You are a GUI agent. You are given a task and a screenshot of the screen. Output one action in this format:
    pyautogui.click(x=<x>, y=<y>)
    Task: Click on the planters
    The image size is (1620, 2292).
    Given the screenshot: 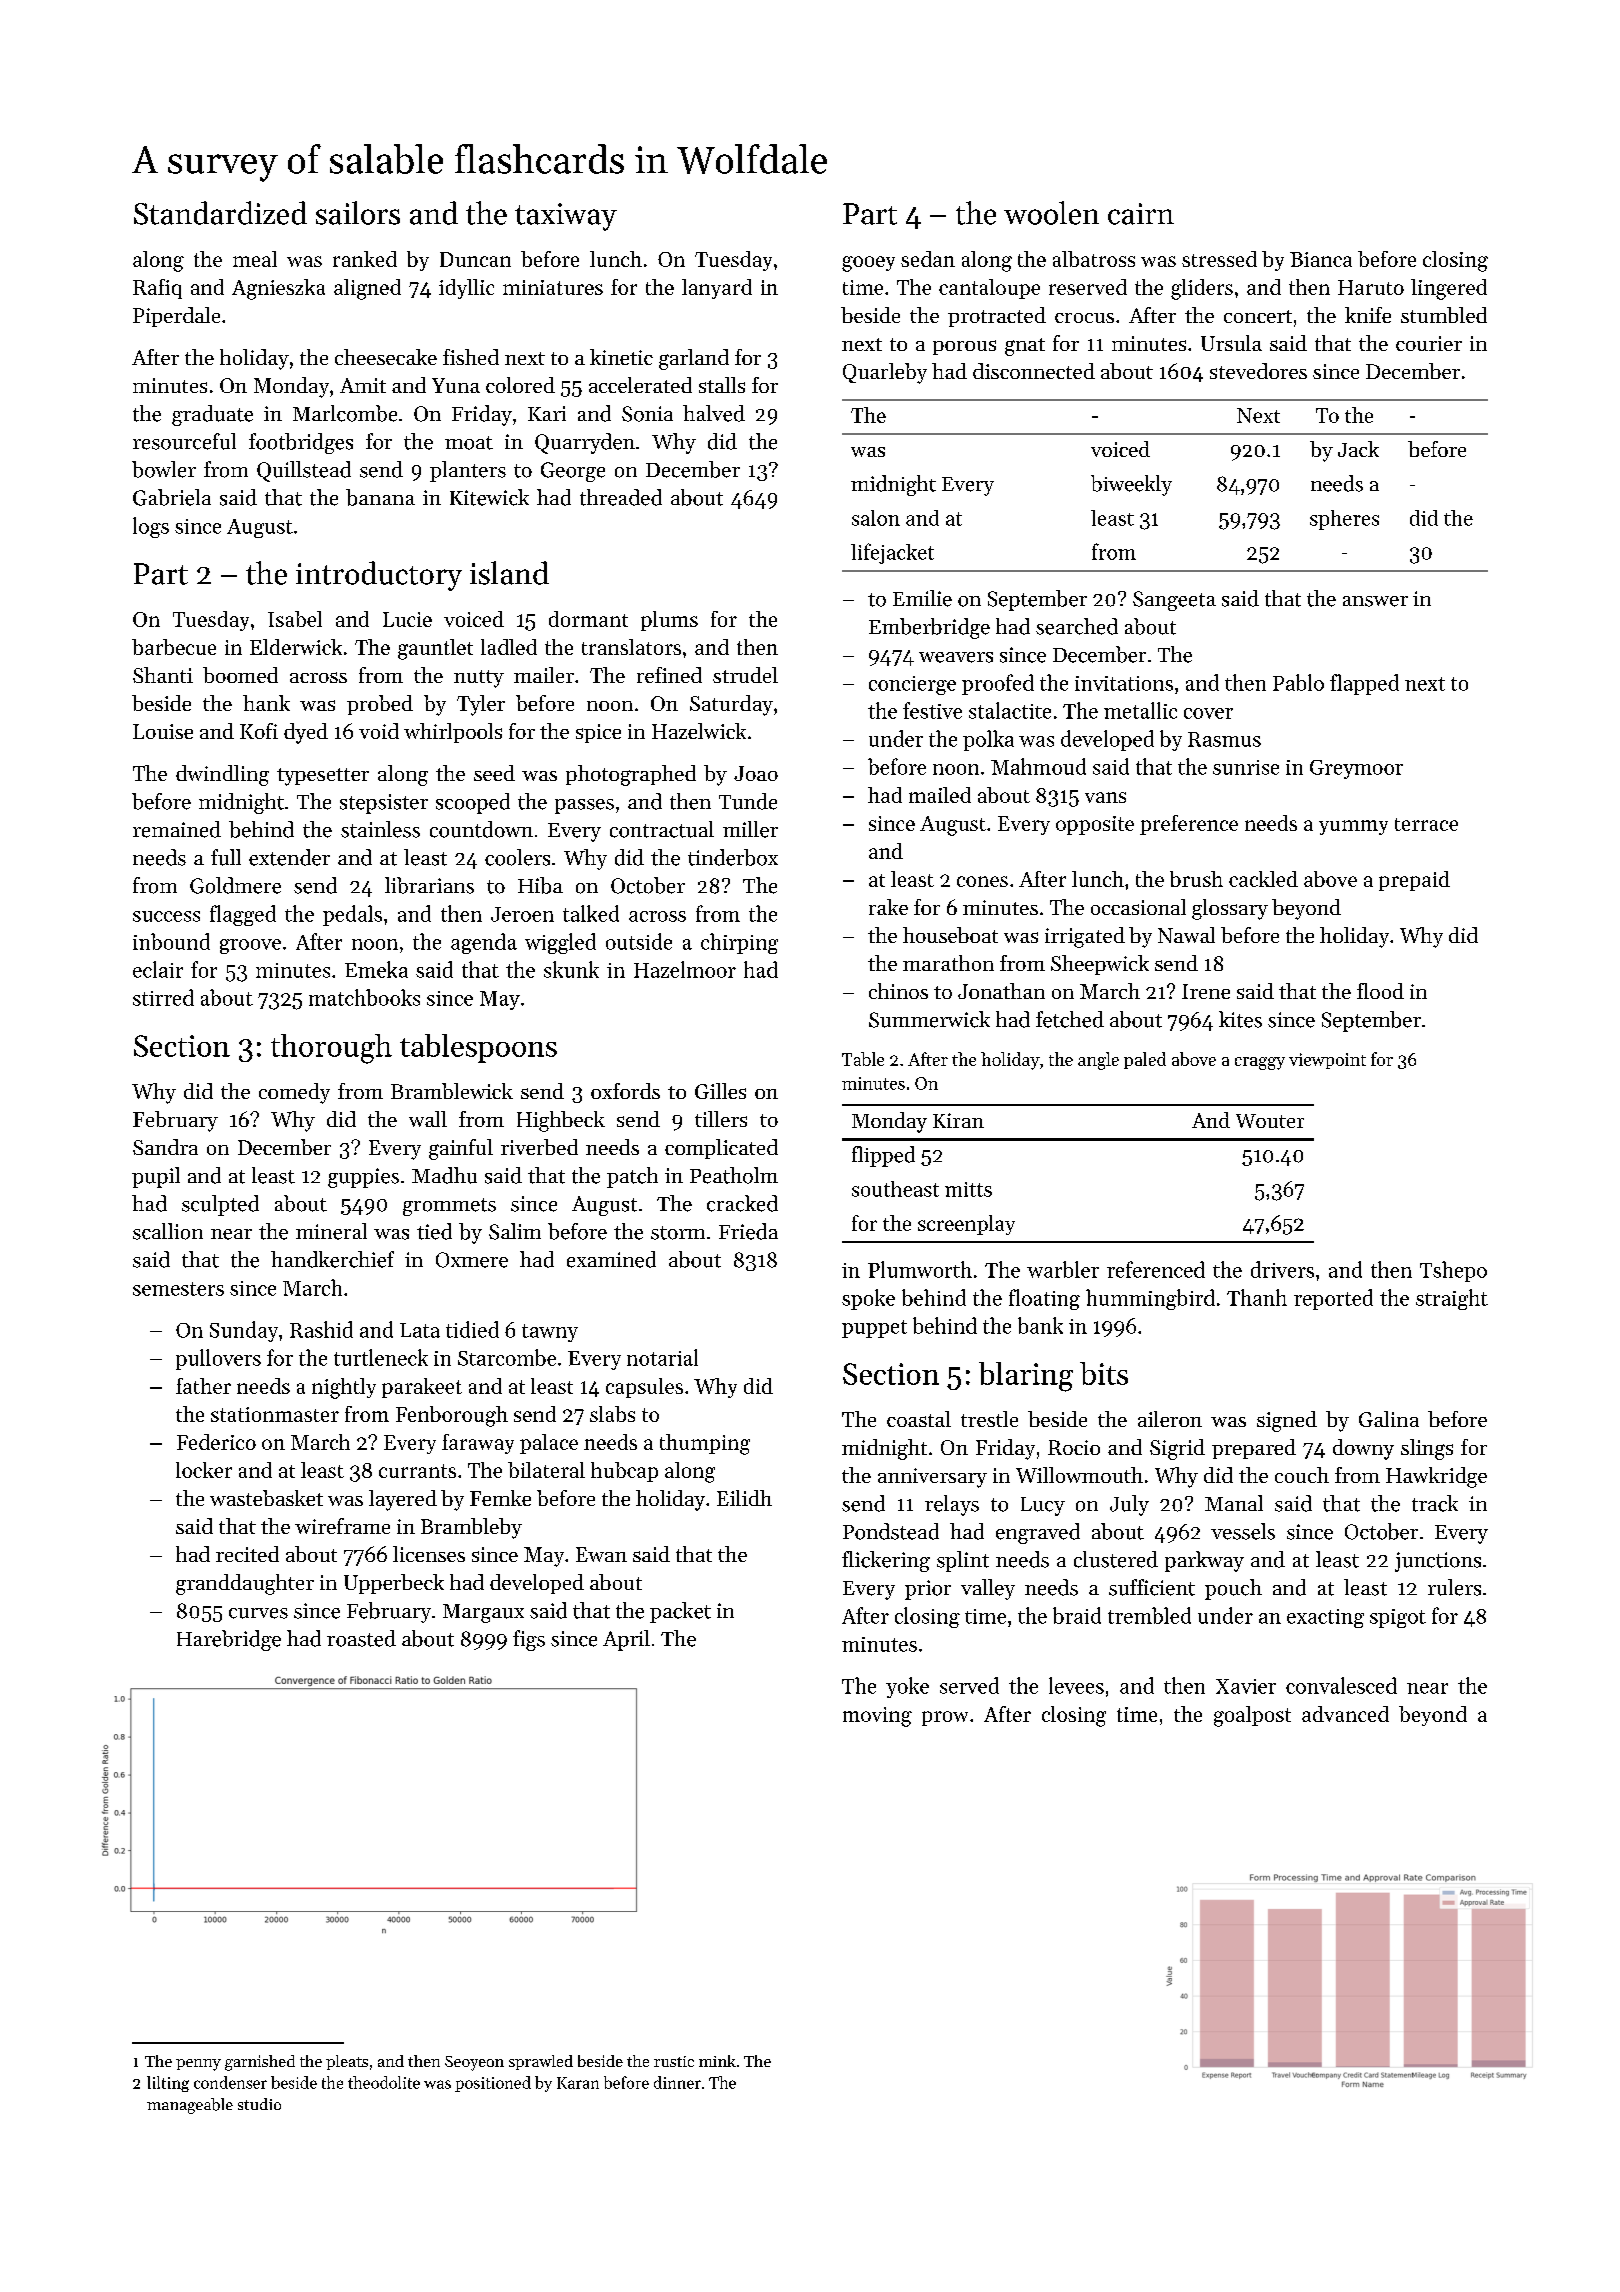 What is the action you would take?
    pyautogui.click(x=468, y=471)
